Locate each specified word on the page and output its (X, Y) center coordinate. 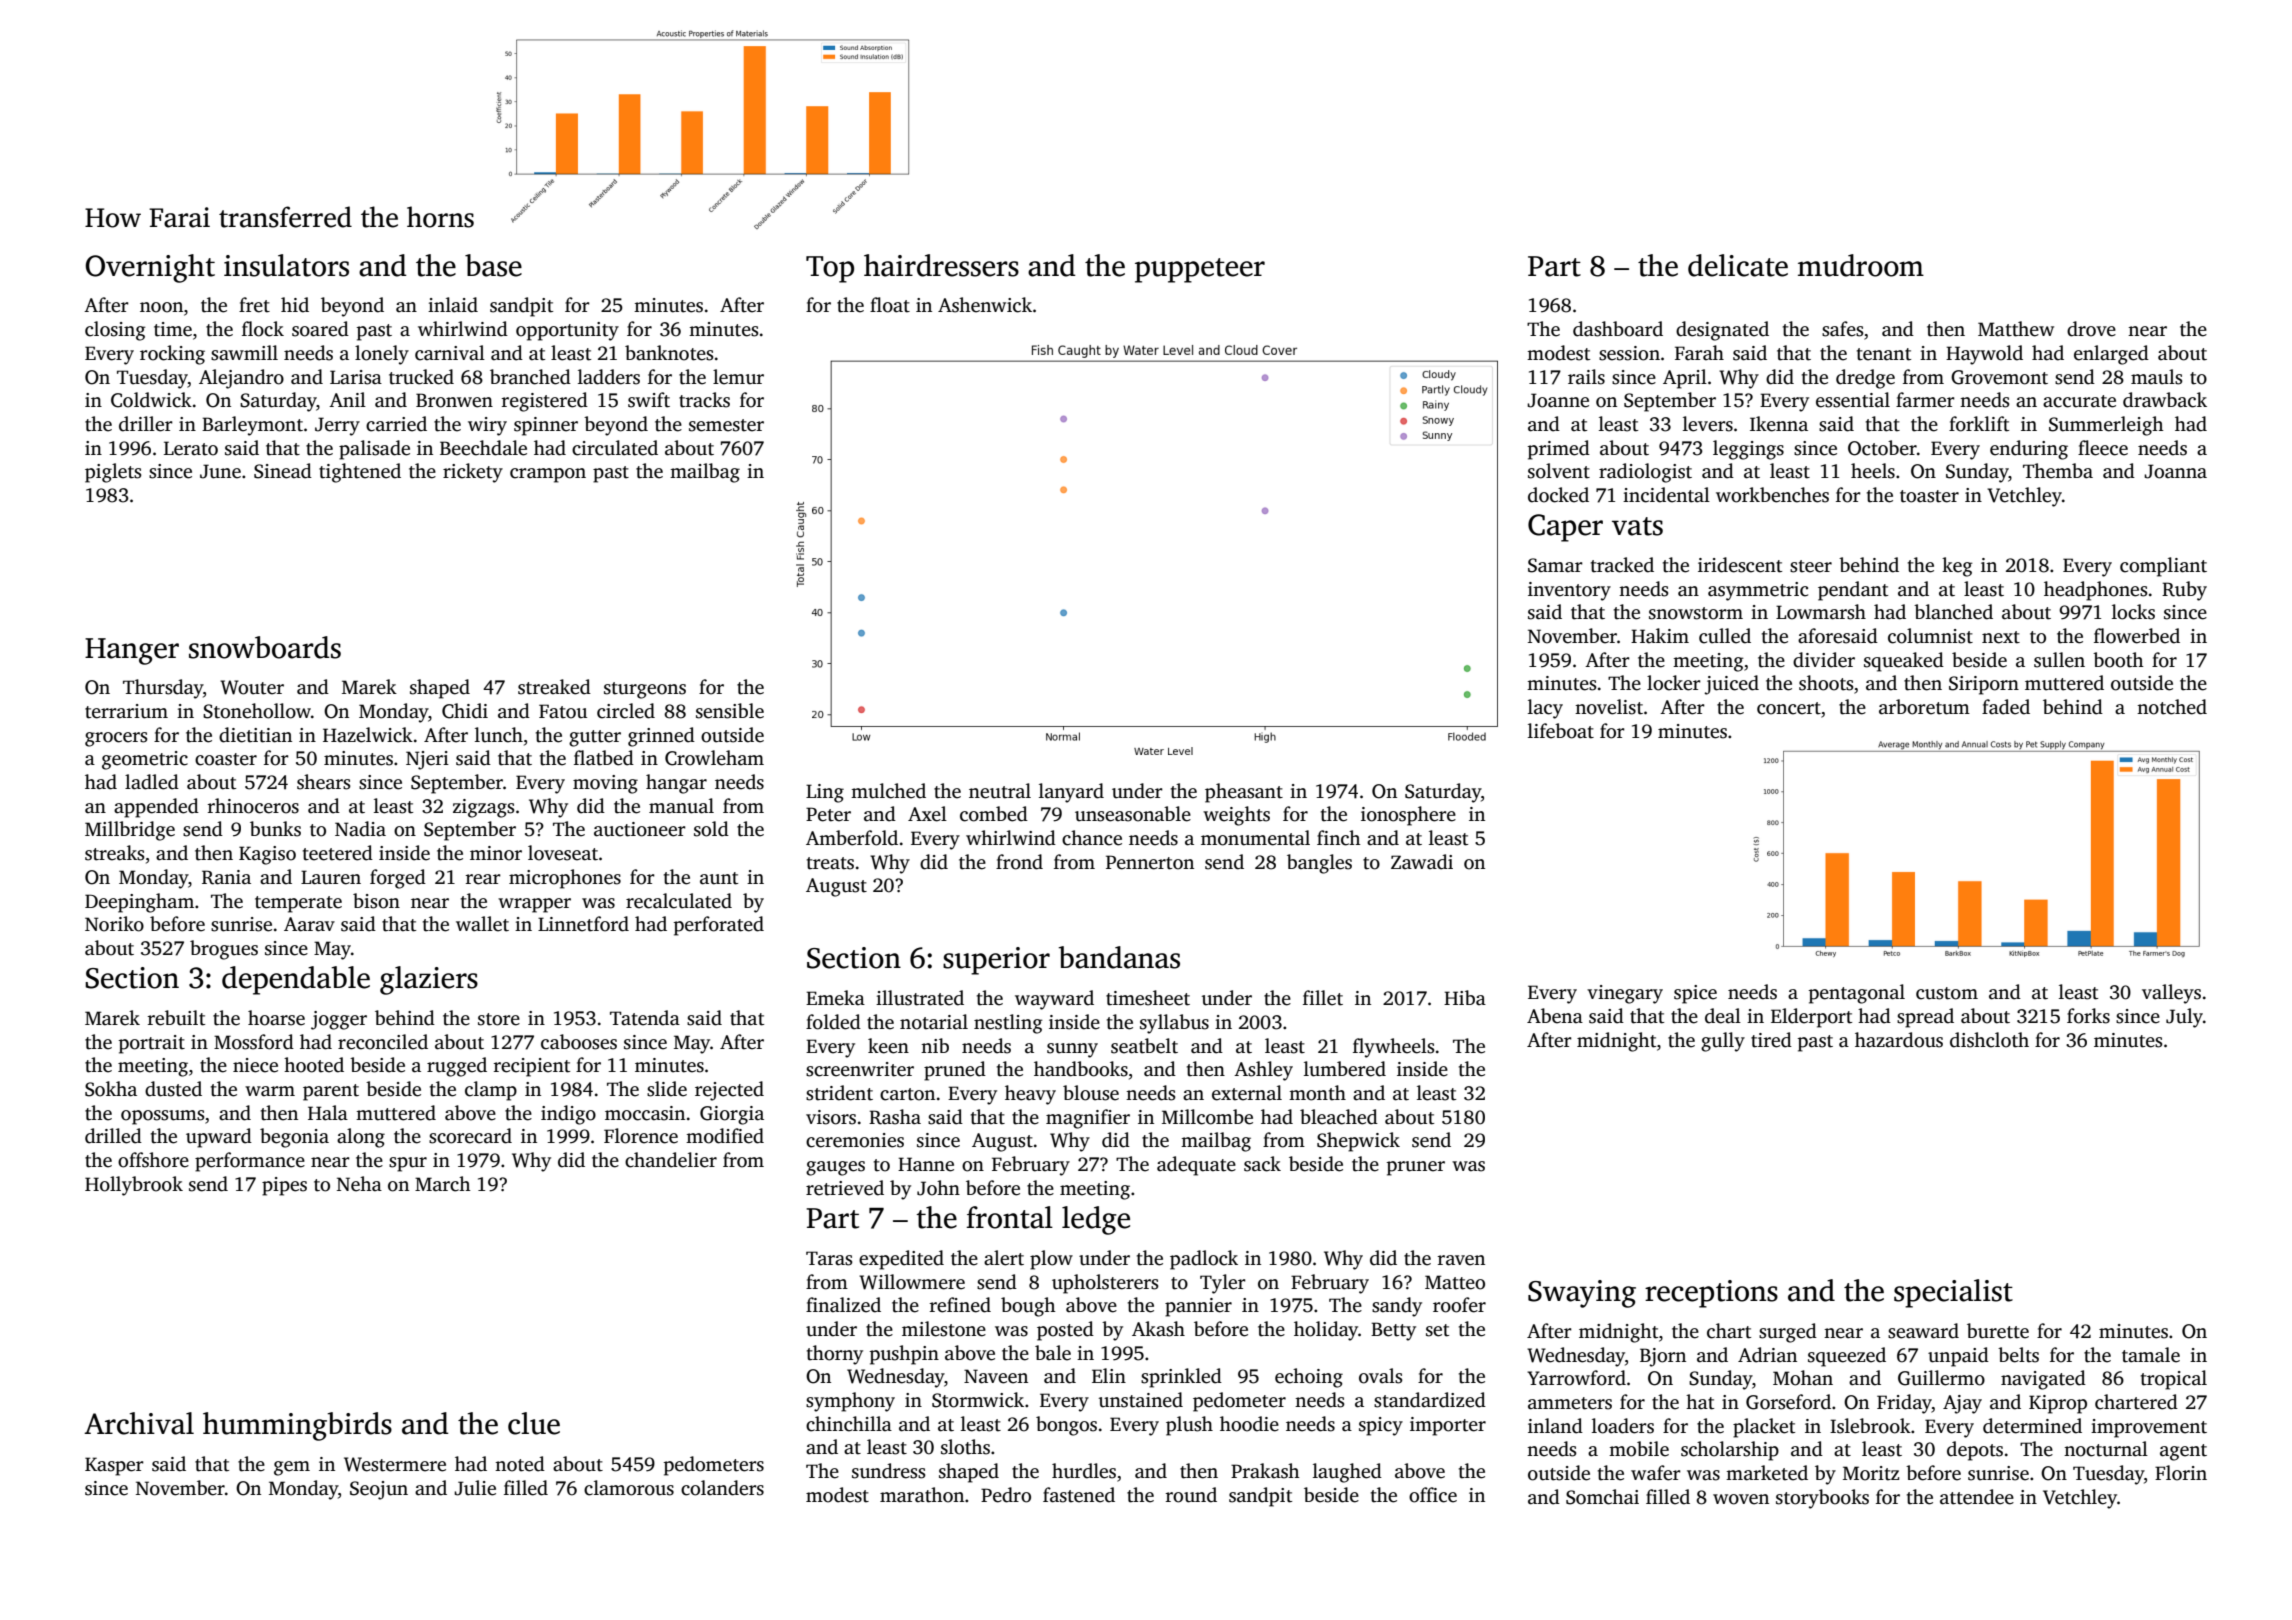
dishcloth (1989, 1040)
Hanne (926, 1164)
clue (534, 1423)
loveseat (563, 853)
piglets (113, 473)
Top (830, 269)
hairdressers (941, 265)
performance (250, 1162)
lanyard (1071, 793)
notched (2172, 707)
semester (726, 425)
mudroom (1861, 265)
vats (1637, 526)
